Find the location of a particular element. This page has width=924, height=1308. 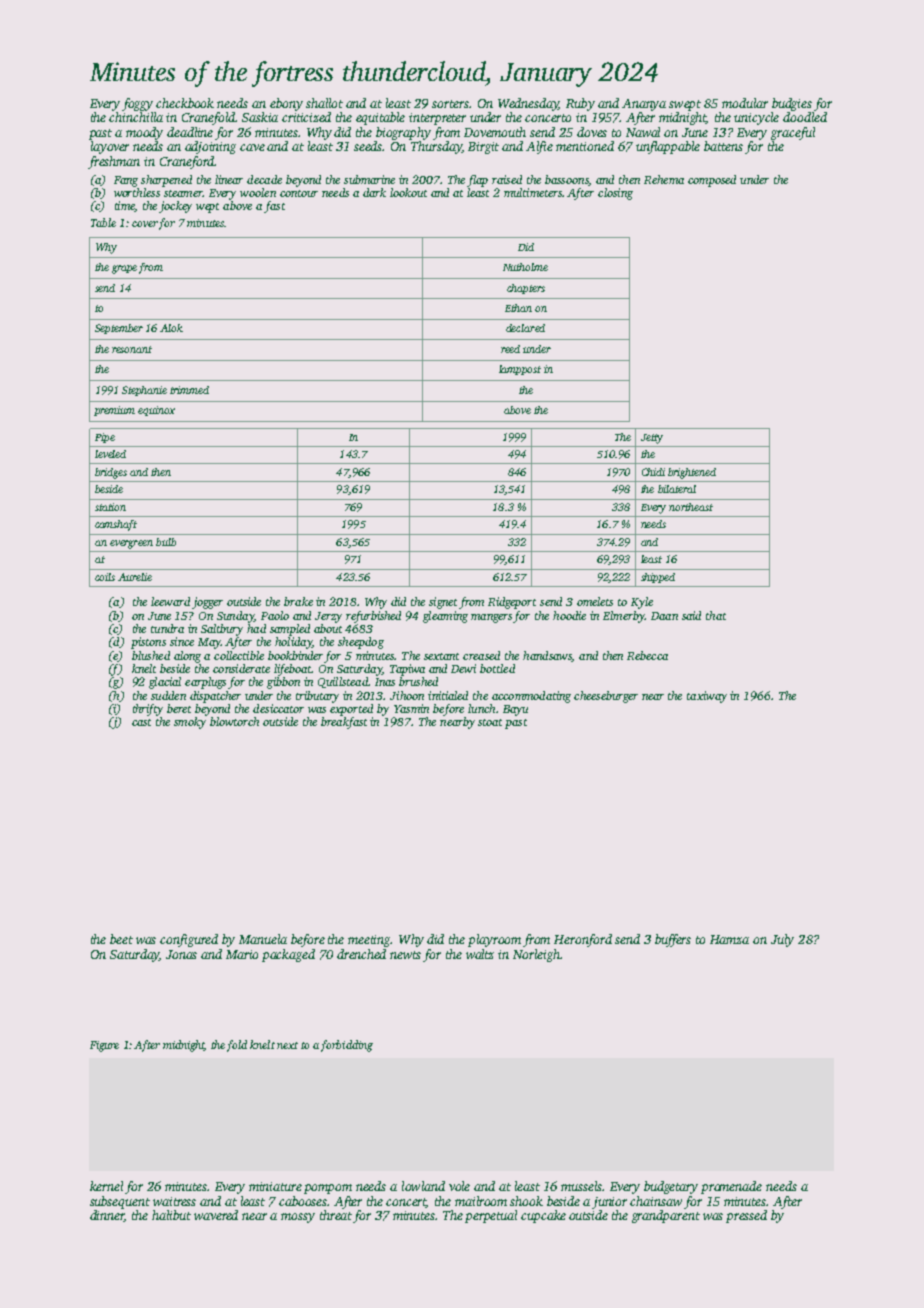

jockey is located at coordinates (175, 207).
